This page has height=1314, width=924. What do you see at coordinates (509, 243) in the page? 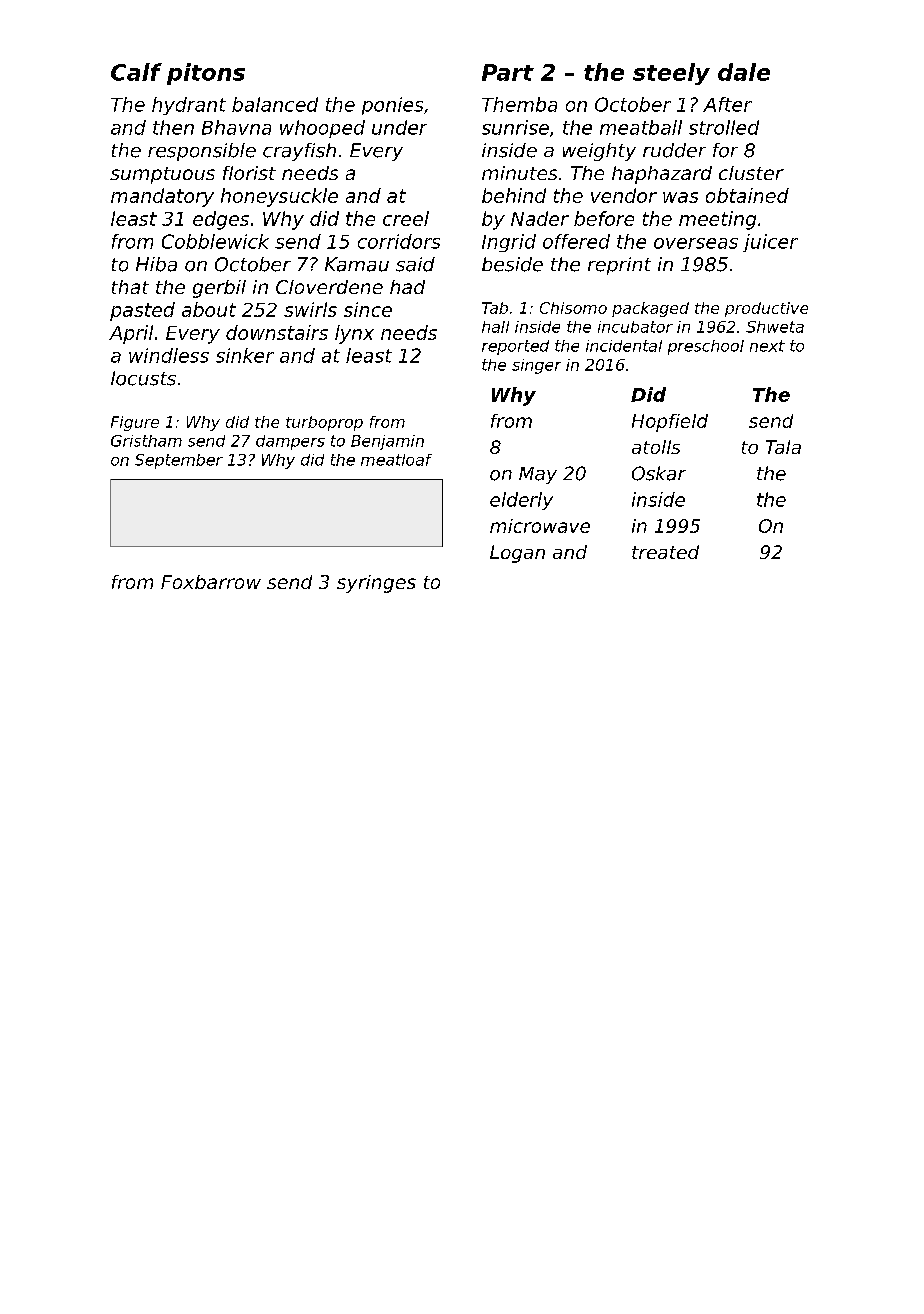
I see `Ingrid` at bounding box center [509, 243].
